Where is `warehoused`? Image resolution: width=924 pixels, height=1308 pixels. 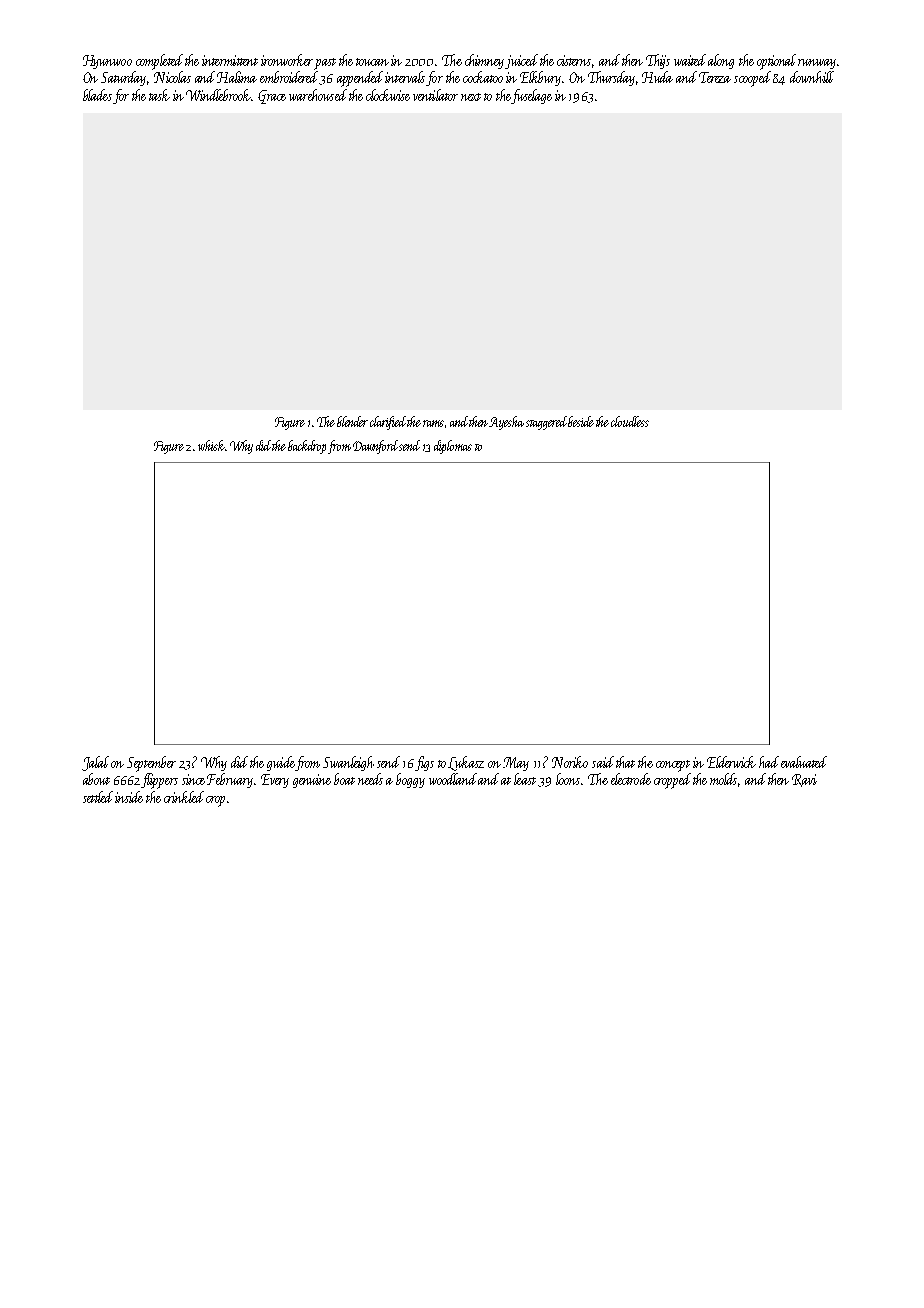
warehoused is located at coordinates (318, 95).
